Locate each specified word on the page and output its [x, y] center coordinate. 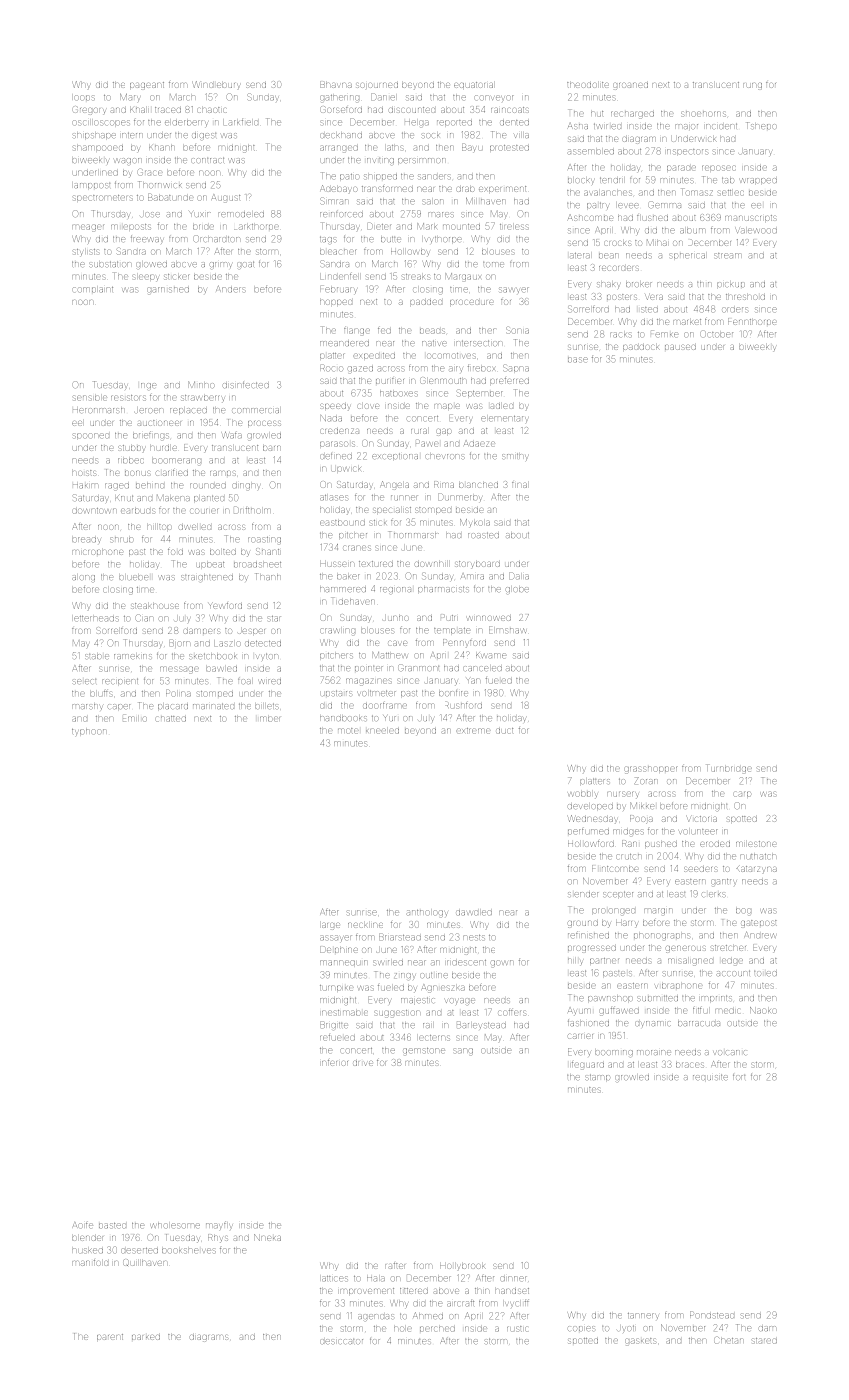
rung [752, 86]
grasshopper [651, 770]
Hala [376, 1278]
